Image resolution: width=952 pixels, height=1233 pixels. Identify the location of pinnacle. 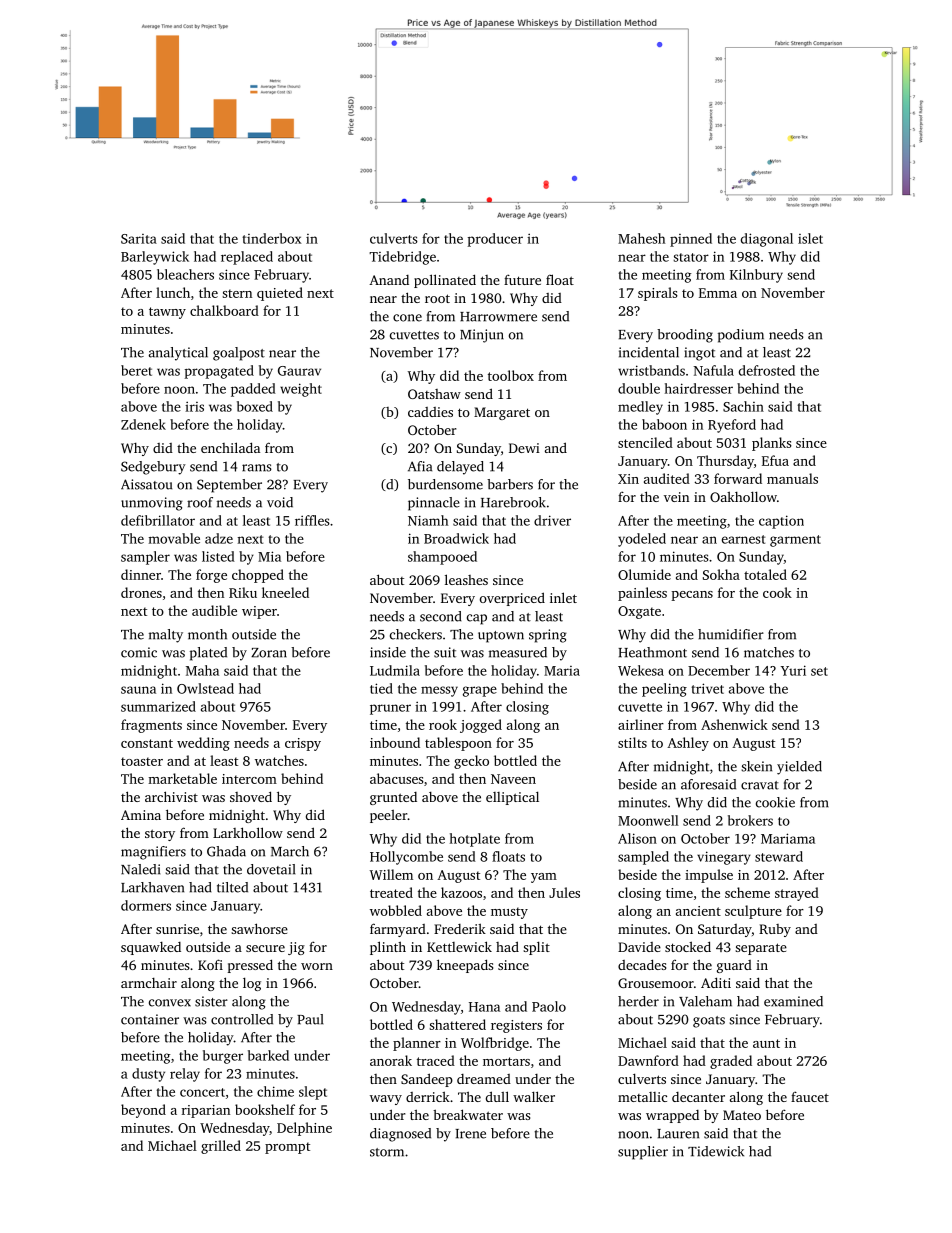
(434, 504).
